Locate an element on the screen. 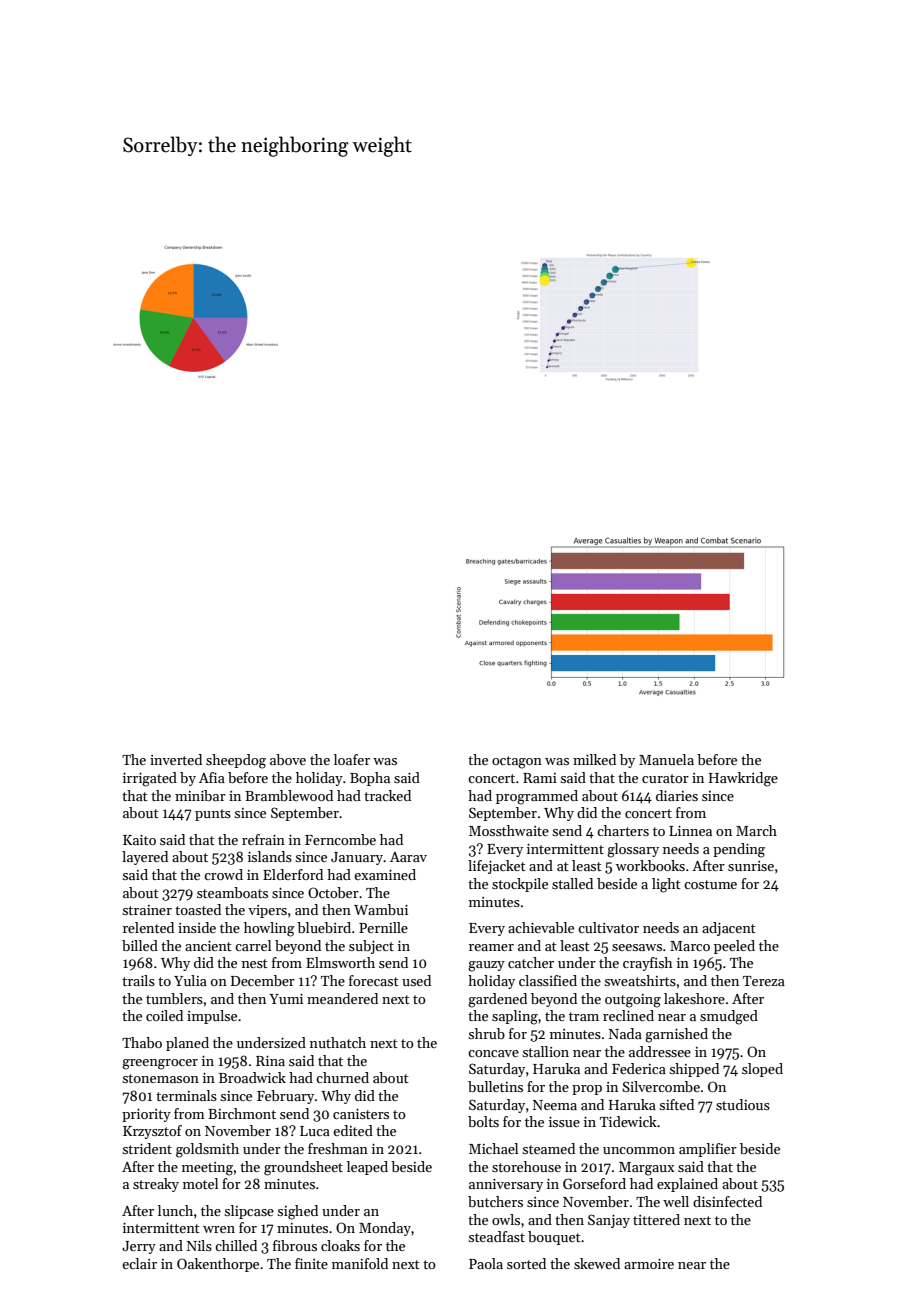 This screenshot has height=1316, width=908. addressee is located at coordinates (660, 1051).
